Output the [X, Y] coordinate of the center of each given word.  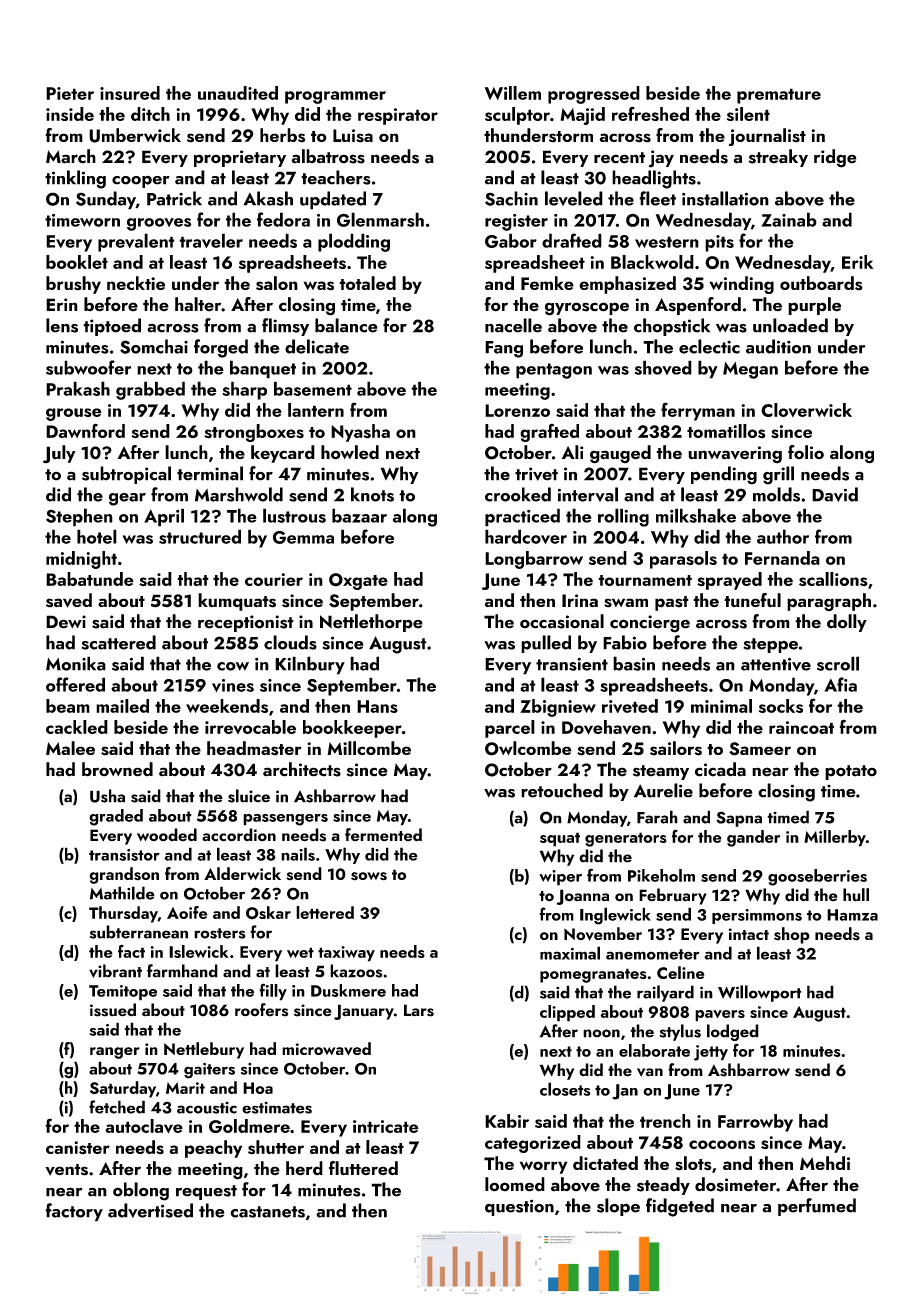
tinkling [75, 179]
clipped [567, 1013]
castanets [267, 1212]
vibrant [115, 971]
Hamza [852, 915]
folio [806, 452]
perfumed [817, 1207]
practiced [522, 517]
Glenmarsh [380, 219]
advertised [150, 1210]
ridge [835, 158]
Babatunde [90, 579]
